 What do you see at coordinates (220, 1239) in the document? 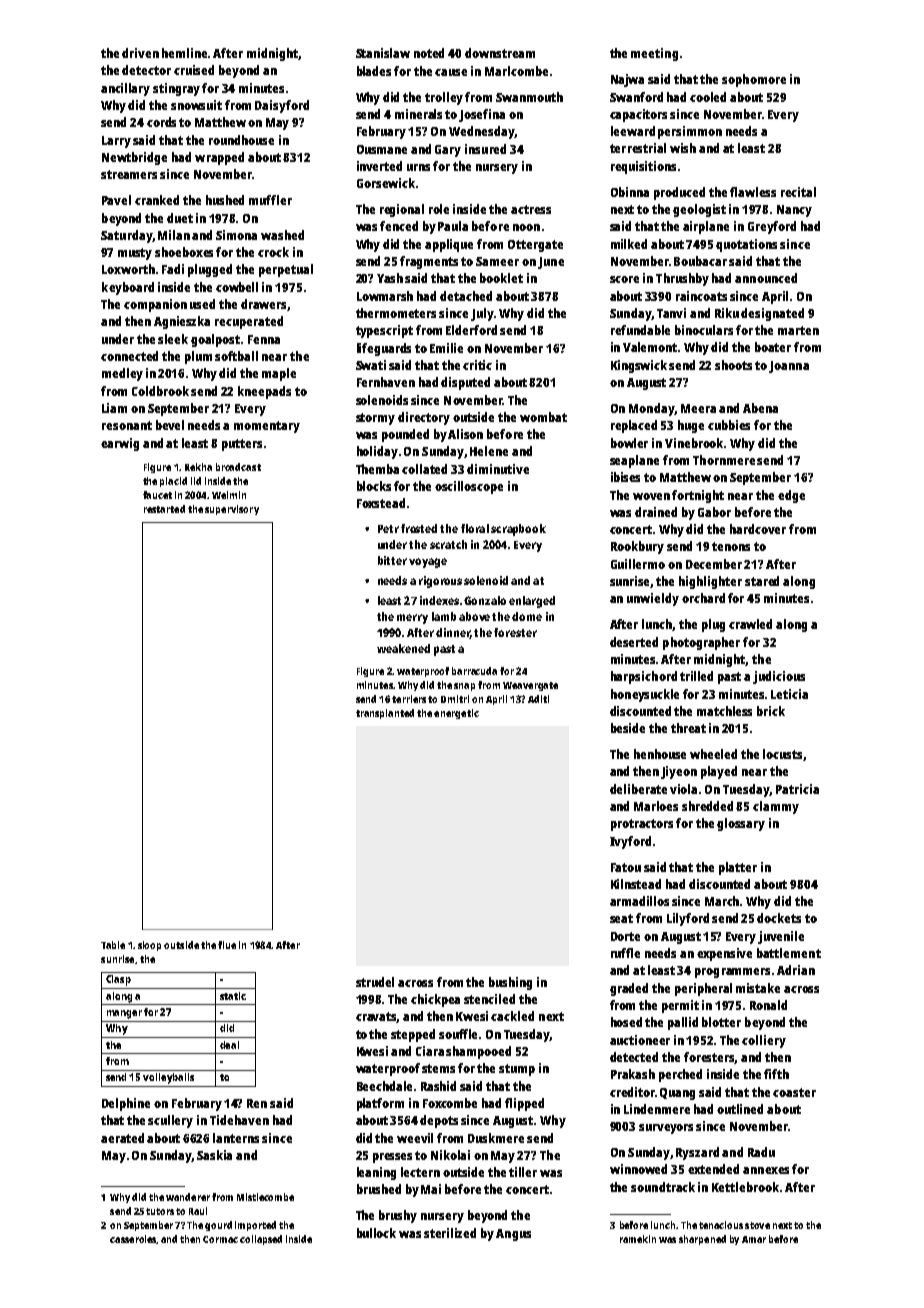
I see `Cormac` at bounding box center [220, 1239].
